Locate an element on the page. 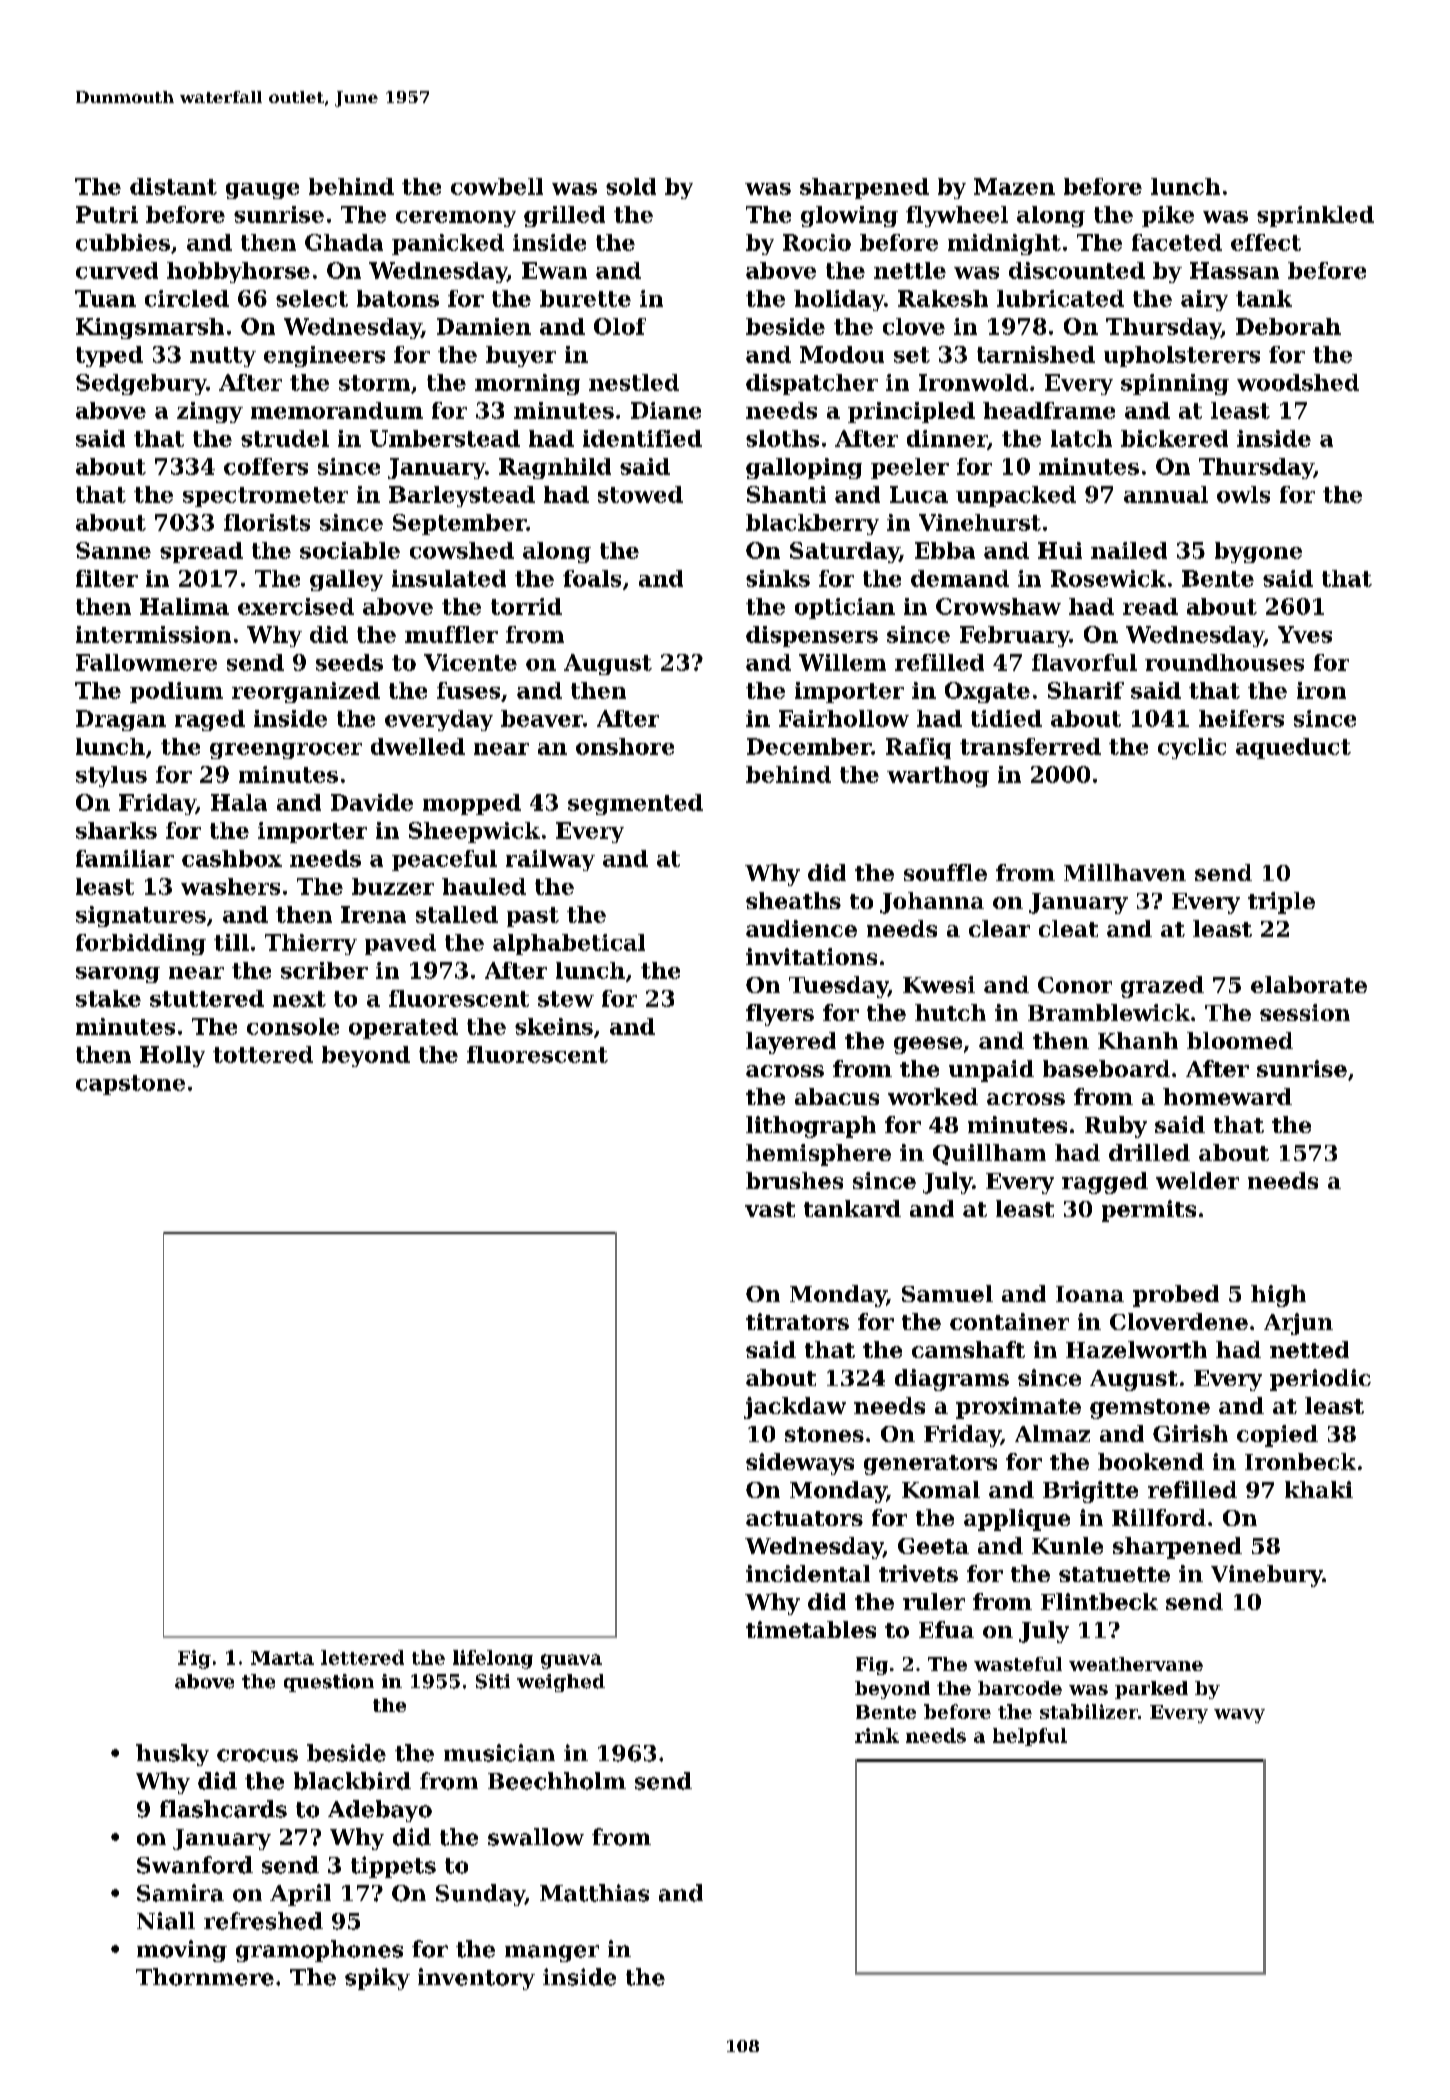 The width and height of the document is (1450, 2100). Oxgate is located at coordinates (987, 692).
